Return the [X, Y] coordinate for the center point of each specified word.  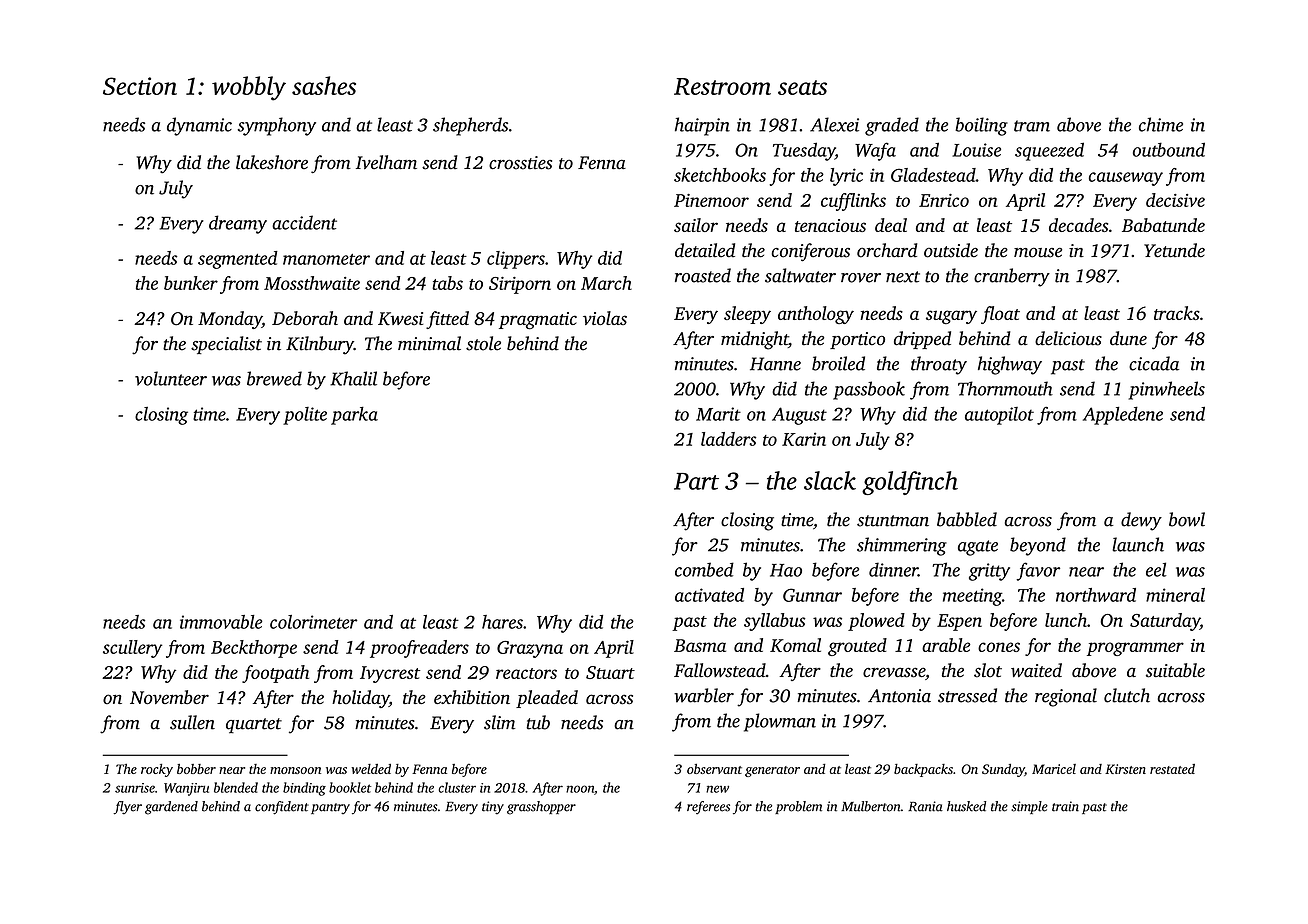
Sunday [1003, 770]
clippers [516, 260]
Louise [976, 150]
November [169, 697]
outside [951, 250]
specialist [226, 345]
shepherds [470, 126]
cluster [457, 787]
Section [140, 86]
